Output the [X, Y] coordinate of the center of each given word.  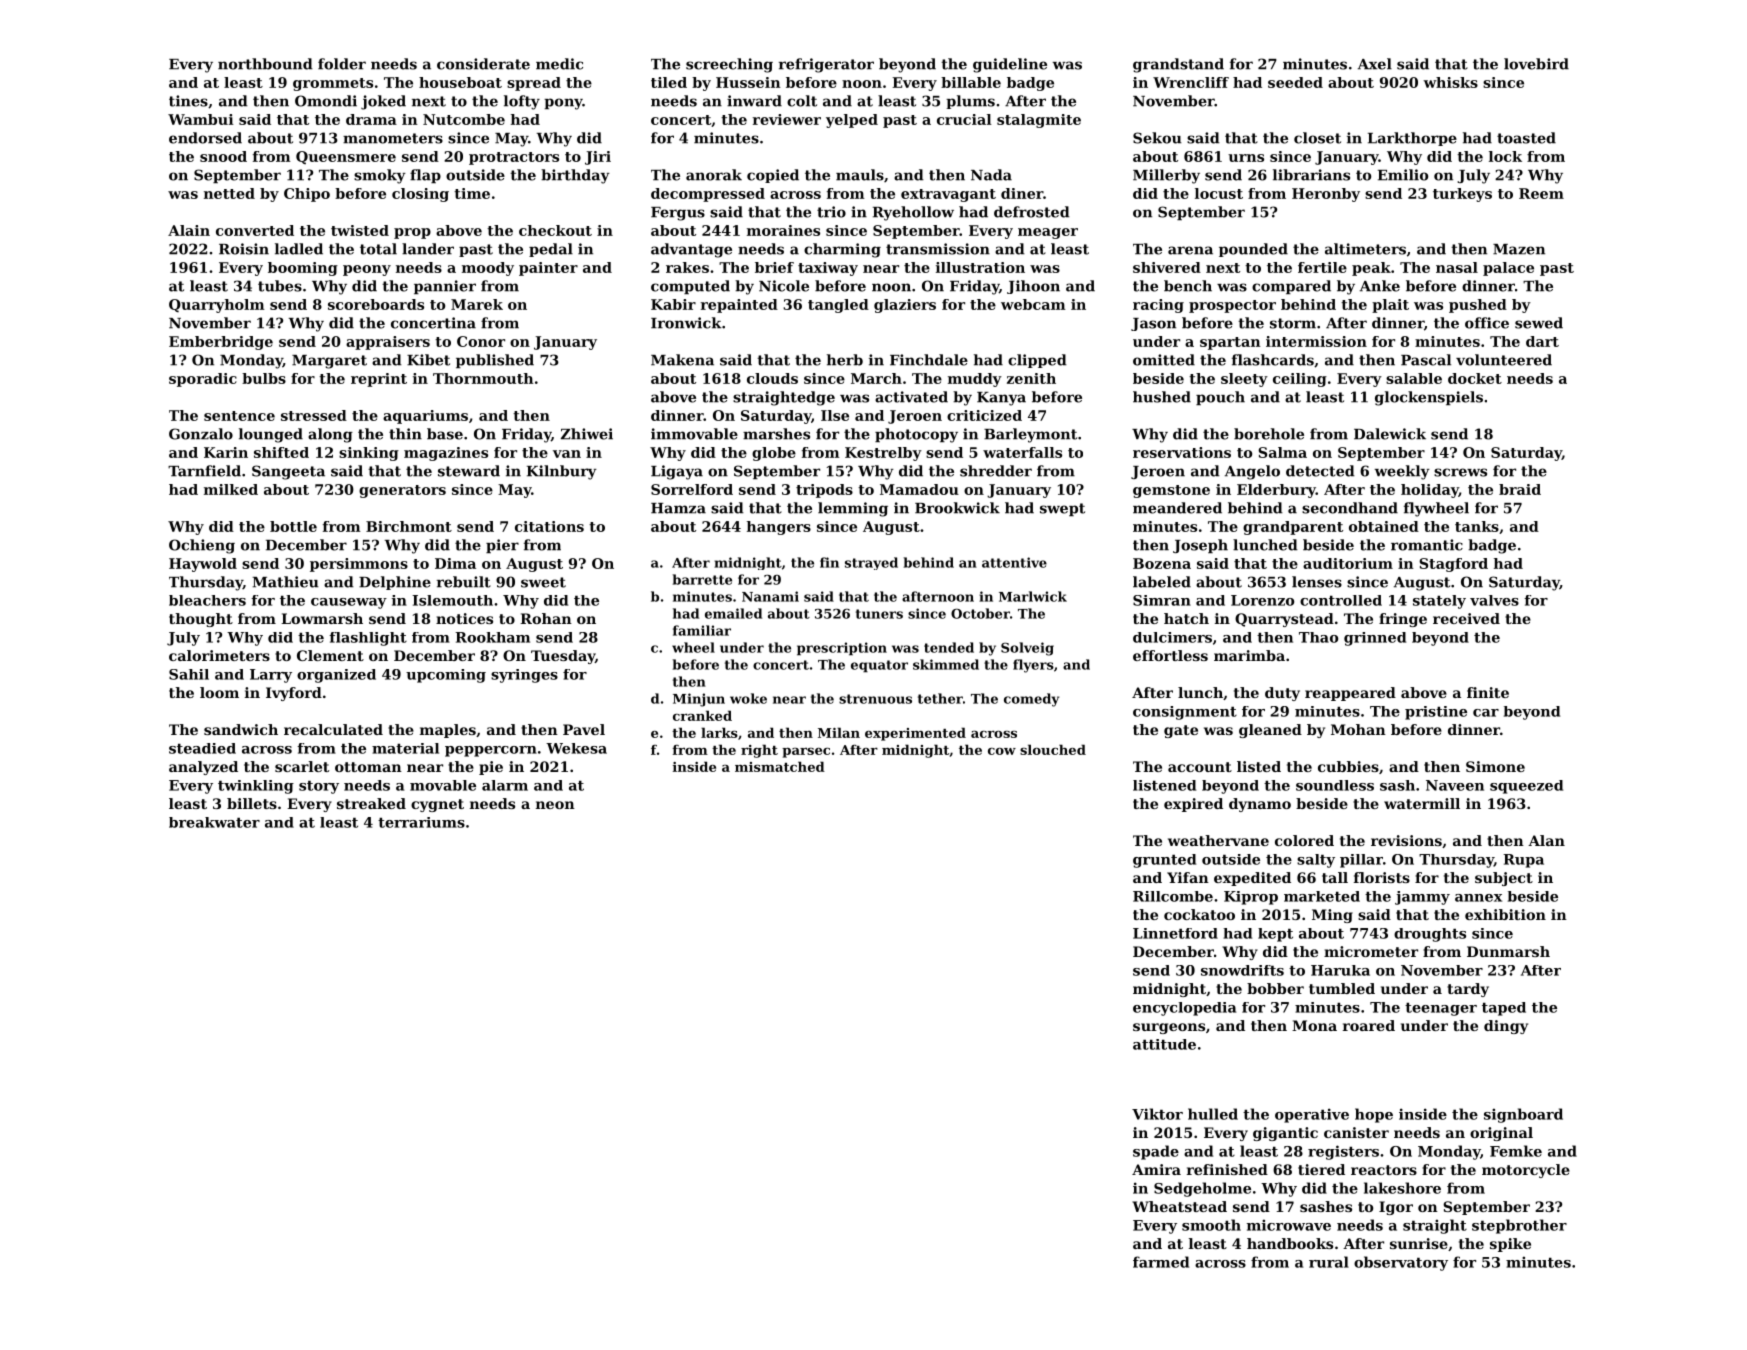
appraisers [388, 343]
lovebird [1536, 64]
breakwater [214, 822]
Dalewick [1390, 434]
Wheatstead [1179, 1206]
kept [1275, 935]
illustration [980, 267]
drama [371, 119]
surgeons [1169, 1028]
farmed [1161, 1262]
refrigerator [826, 65]
